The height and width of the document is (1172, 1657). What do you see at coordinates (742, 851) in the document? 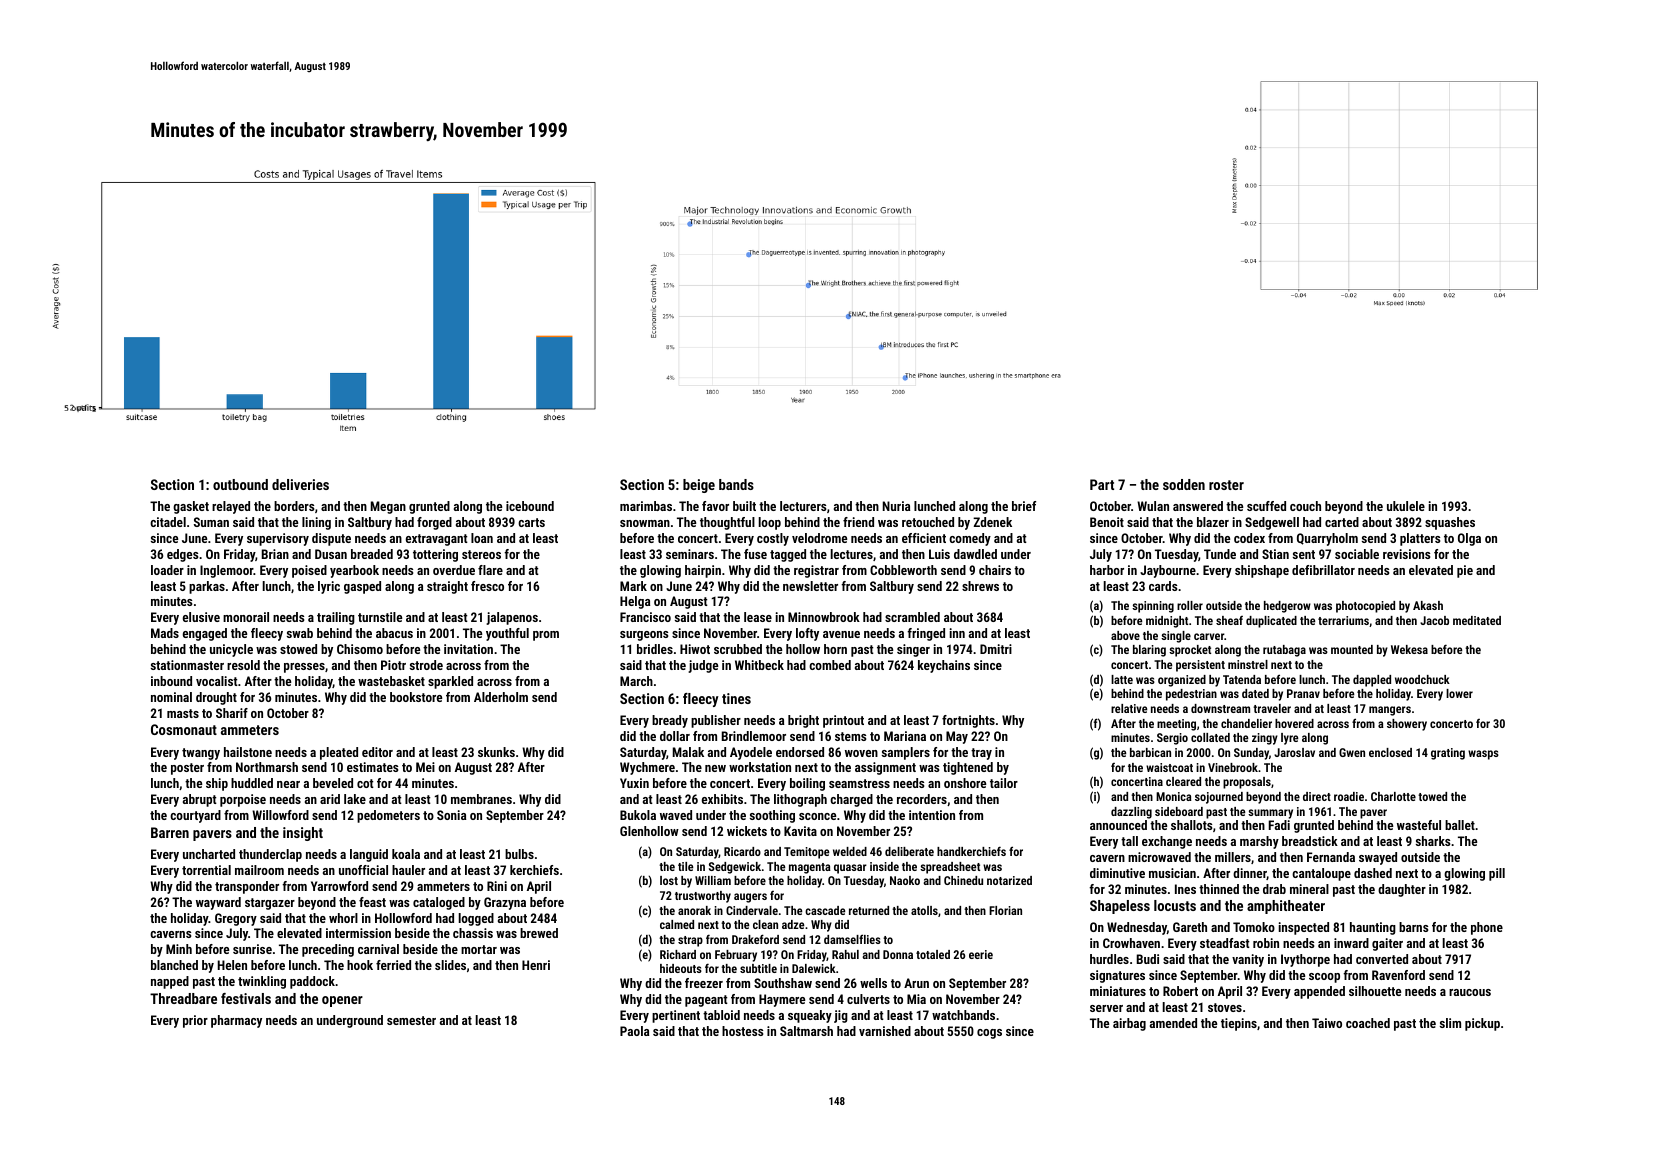
I see `Ricardo` at bounding box center [742, 851].
